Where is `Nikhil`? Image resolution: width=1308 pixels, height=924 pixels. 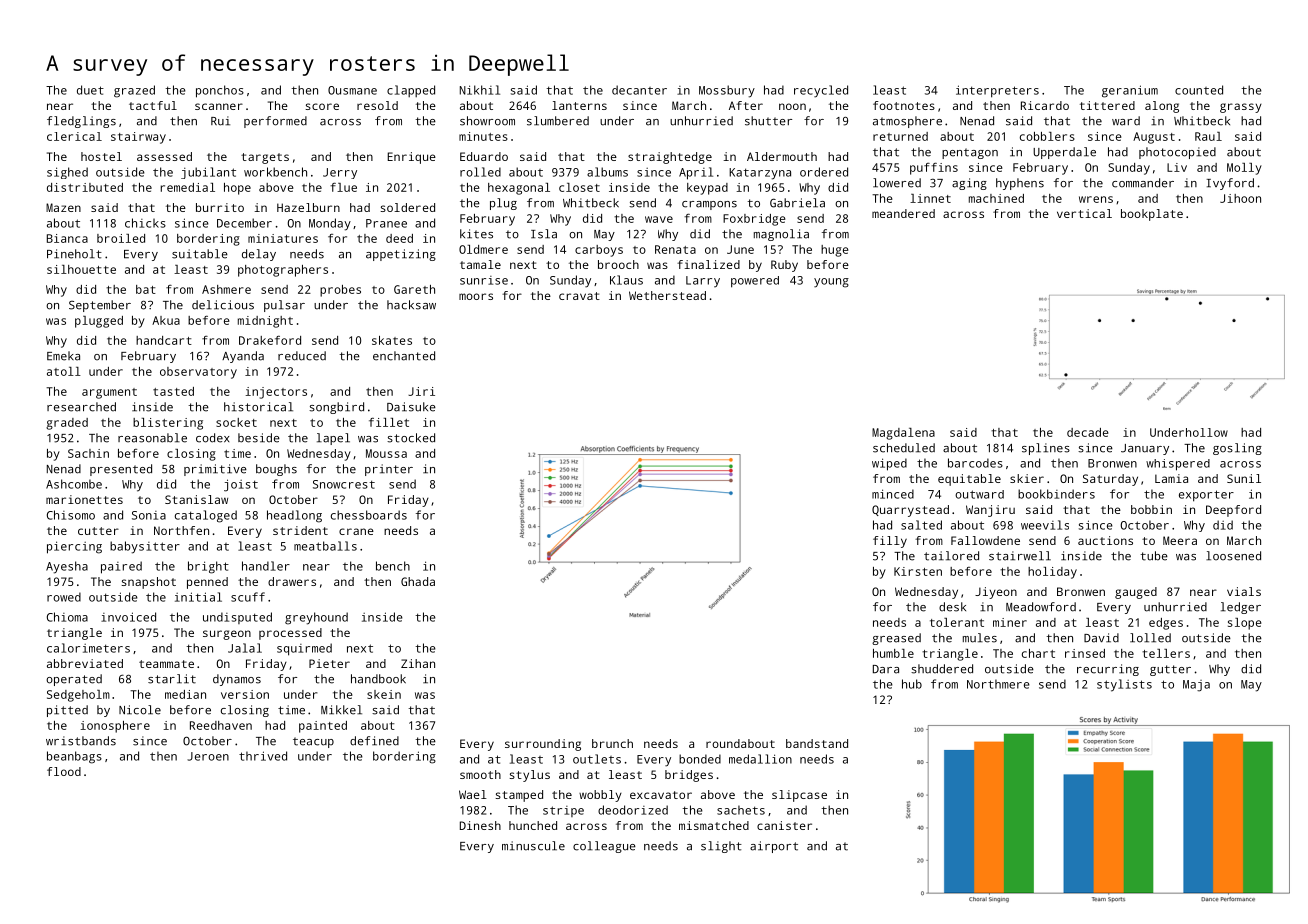 Nikhil is located at coordinates (480, 90).
